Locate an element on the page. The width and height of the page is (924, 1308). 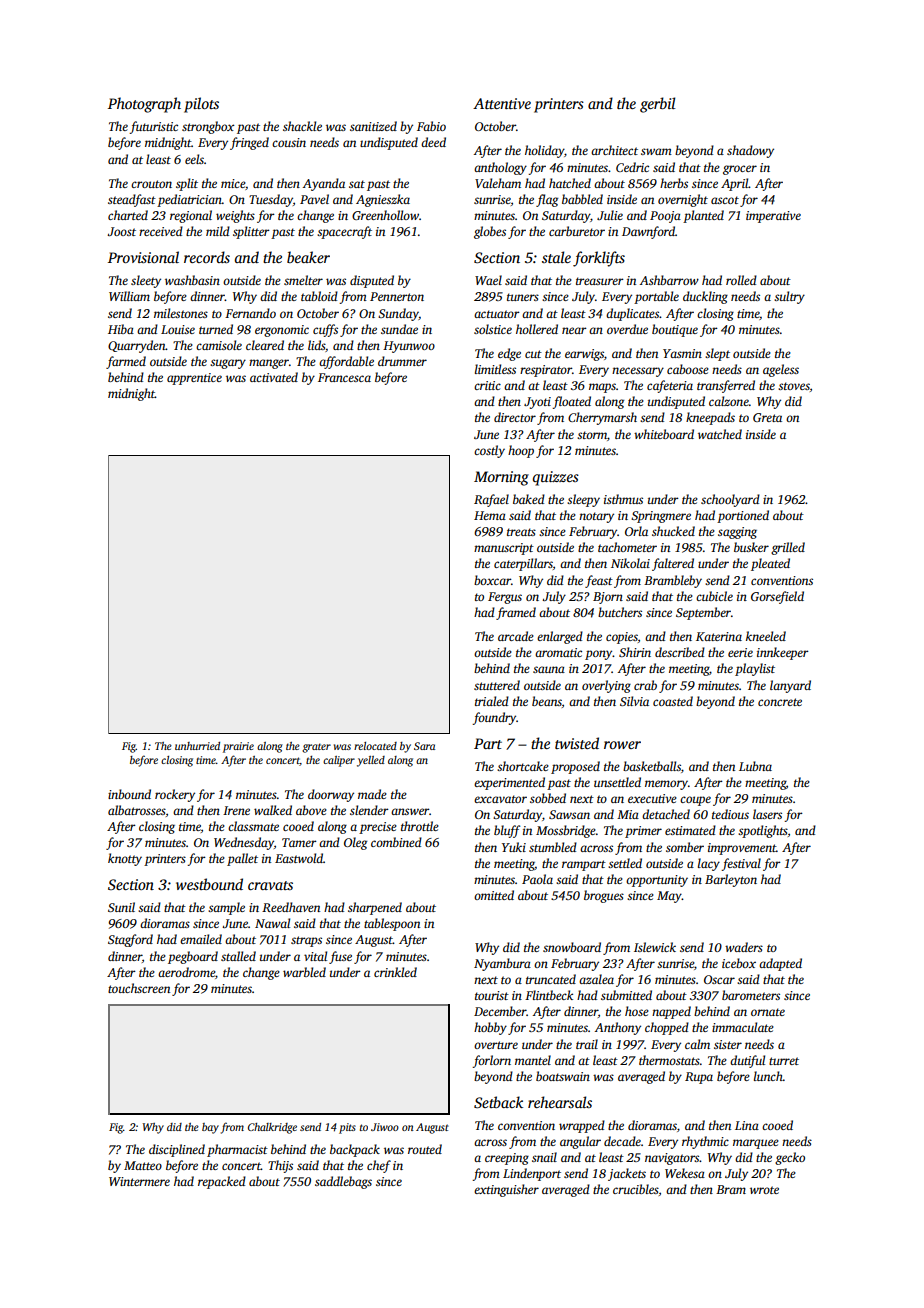
caterpillars is located at coordinates (523, 564).
